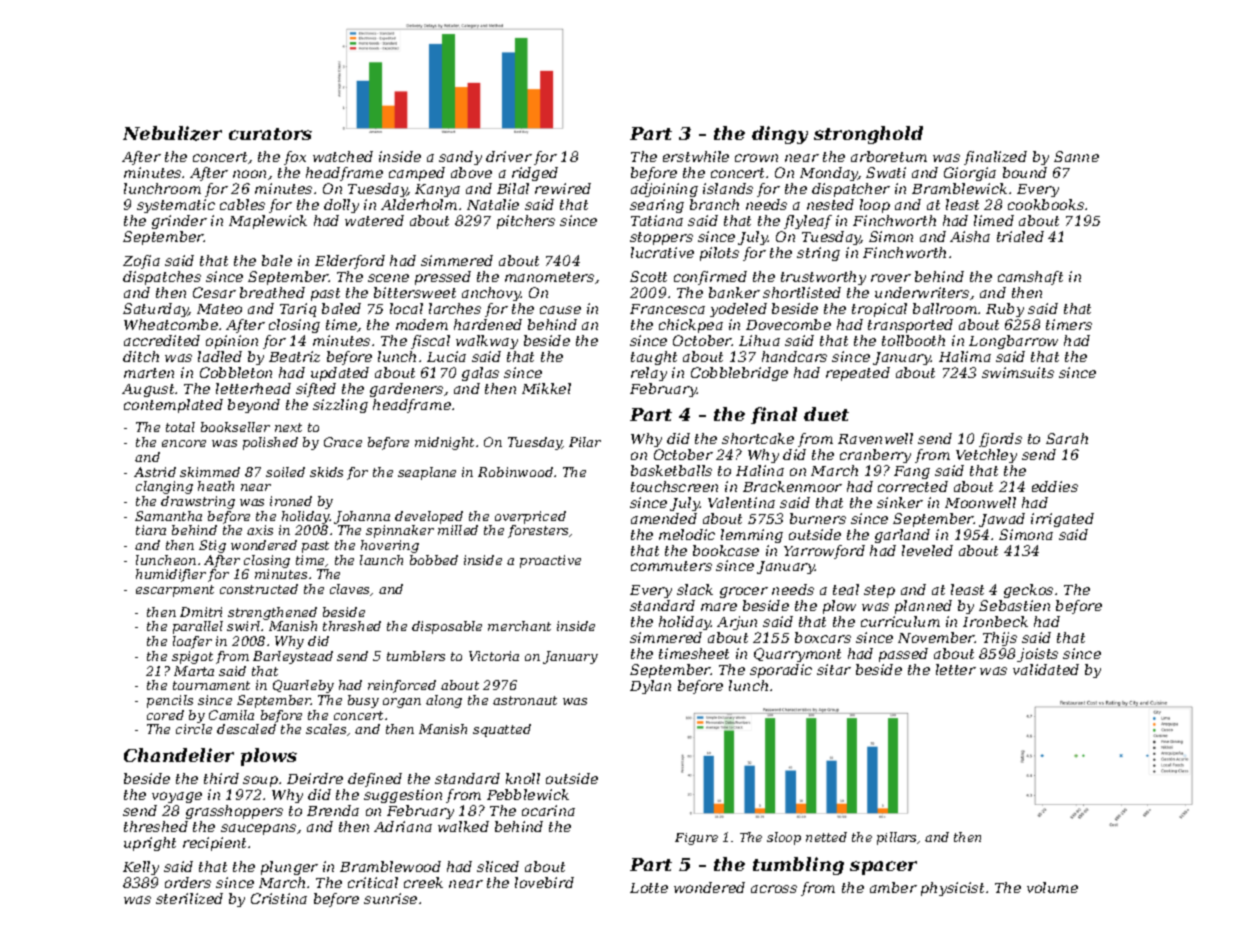 The width and height of the image is (1233, 952). Describe the element at coordinates (388, 278) in the image. I see `scene` at that location.
